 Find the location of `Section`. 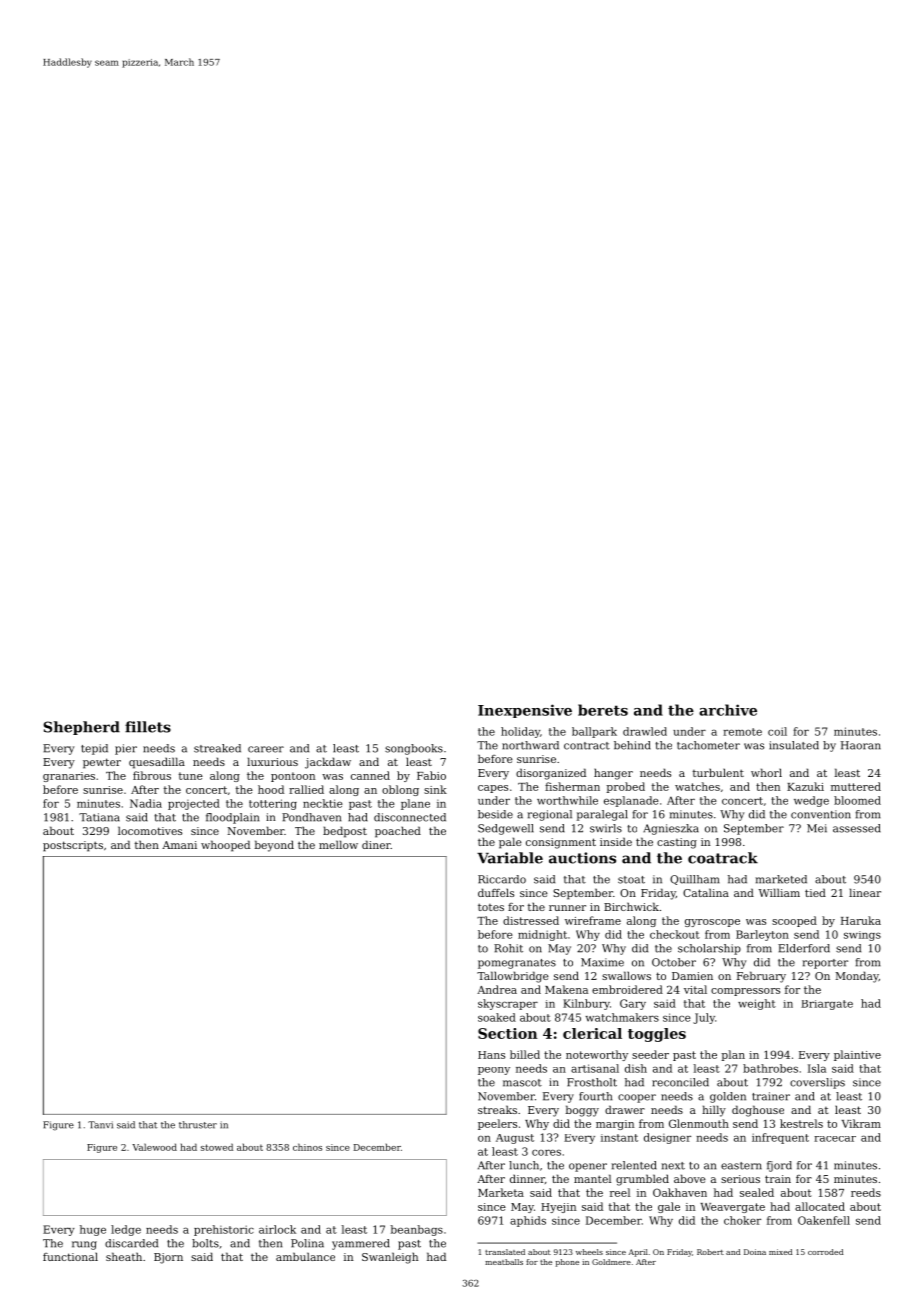

Section is located at coordinates (508, 1033).
